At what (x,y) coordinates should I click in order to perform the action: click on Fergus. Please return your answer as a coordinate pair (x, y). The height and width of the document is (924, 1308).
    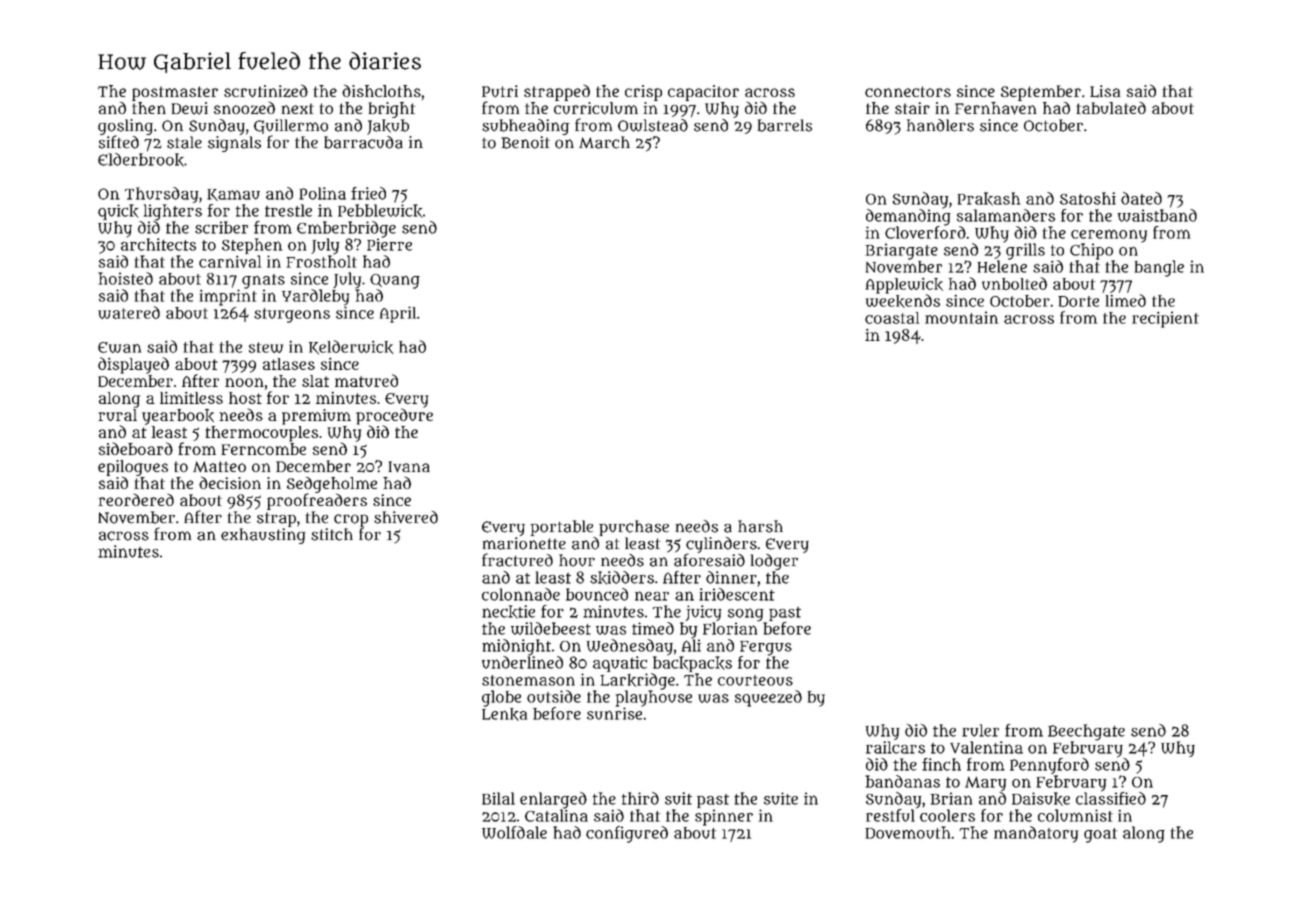
    Looking at the image, I should click on (766, 648).
